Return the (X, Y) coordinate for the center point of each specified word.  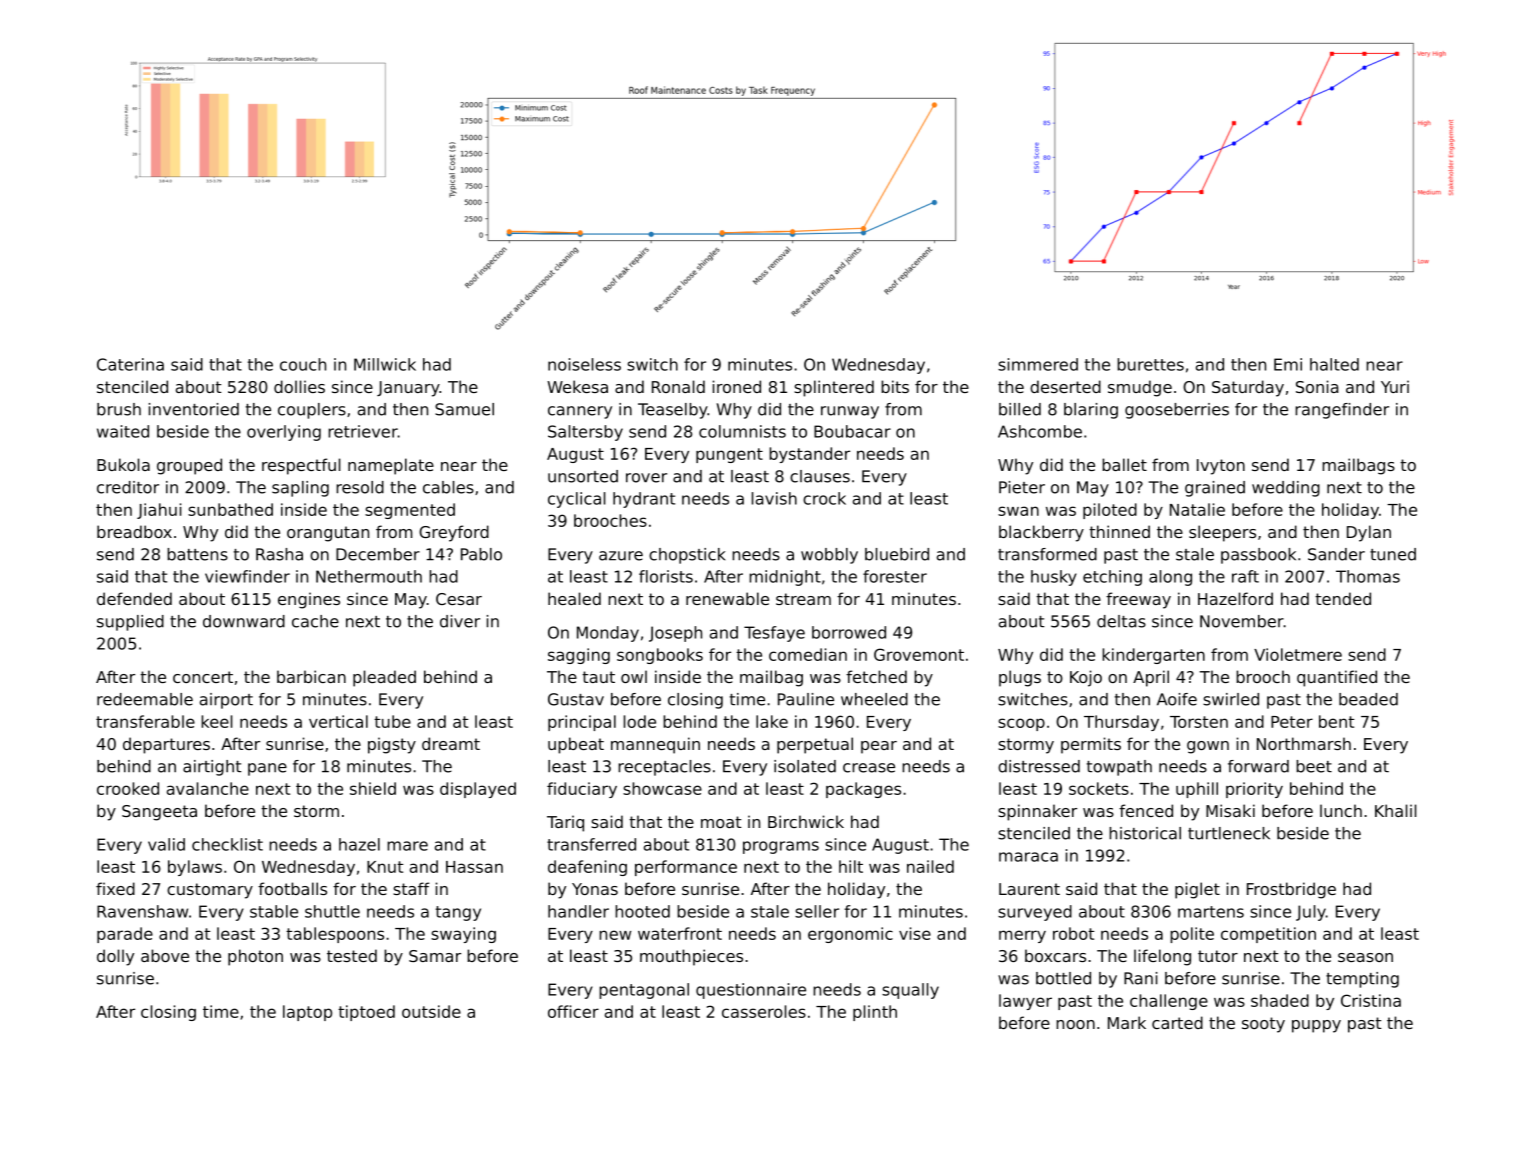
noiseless (584, 364)
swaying (463, 935)
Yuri (1395, 386)
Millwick (385, 364)
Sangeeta (159, 813)
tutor (1218, 956)
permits (1091, 745)
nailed (930, 866)
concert (203, 677)
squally (910, 991)
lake (772, 721)
